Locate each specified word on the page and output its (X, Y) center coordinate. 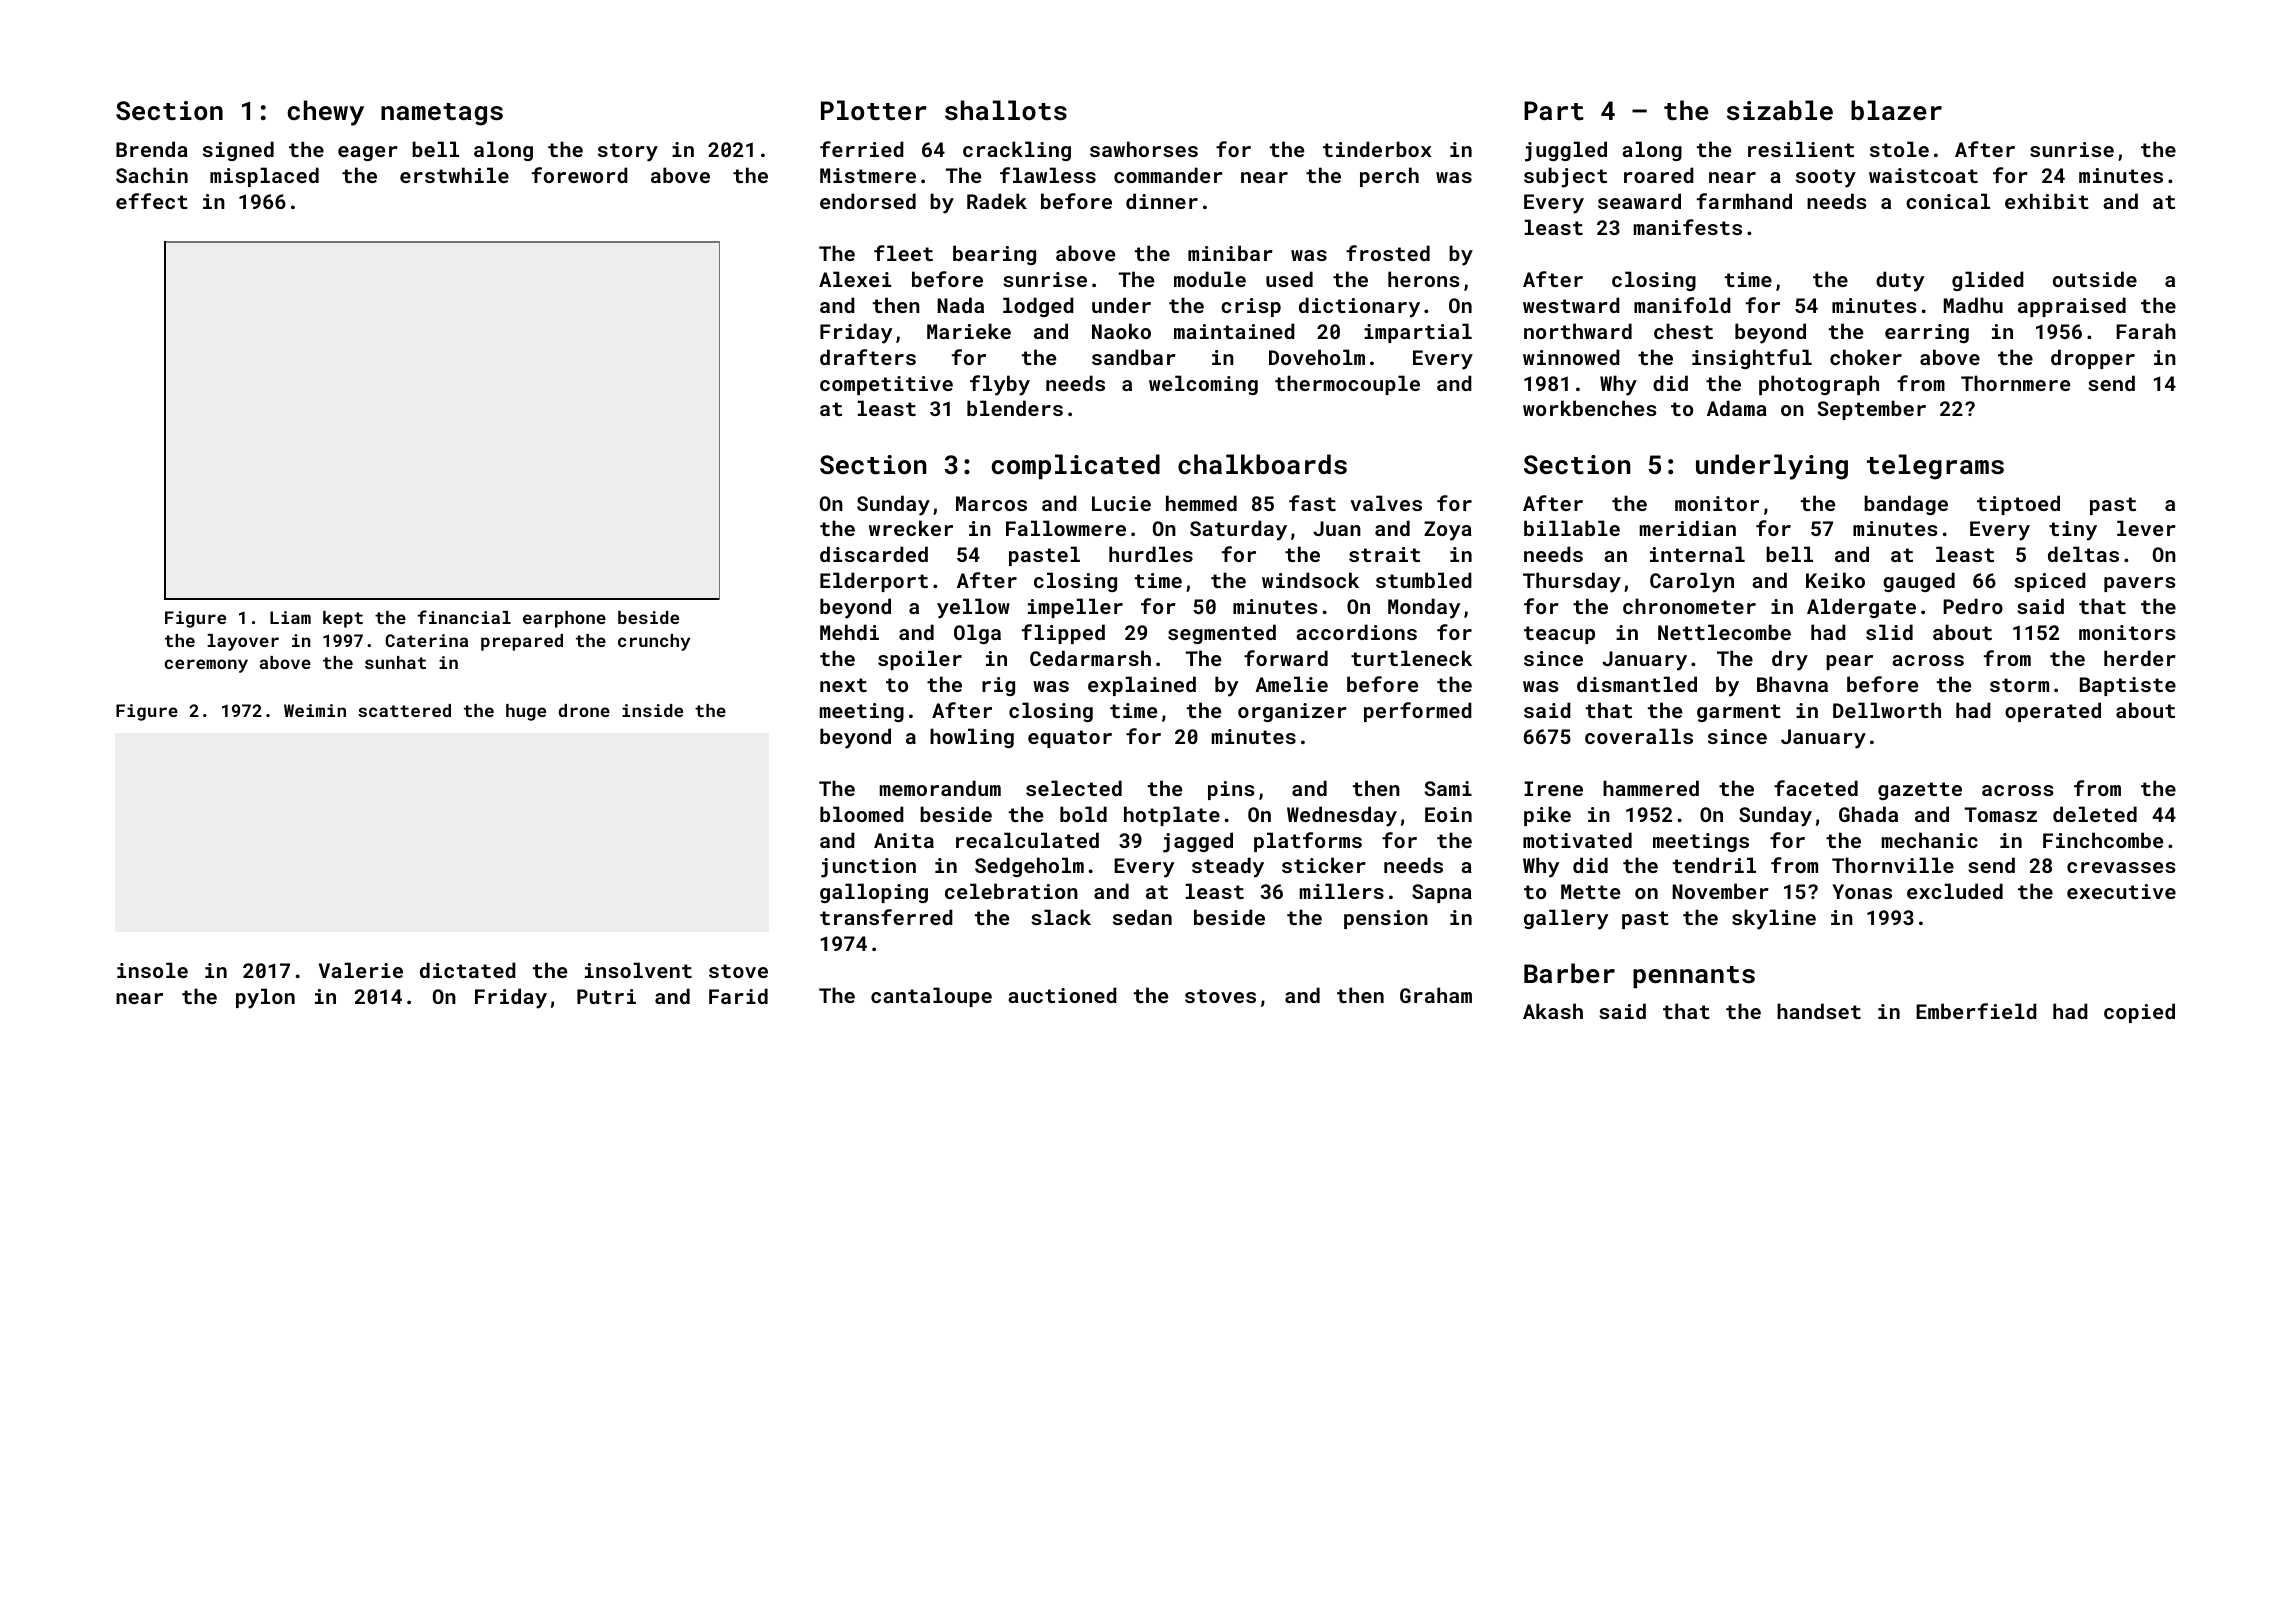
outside (2095, 279)
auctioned (1062, 995)
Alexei (855, 279)
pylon (265, 998)
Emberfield (1976, 1011)
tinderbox (1377, 149)
